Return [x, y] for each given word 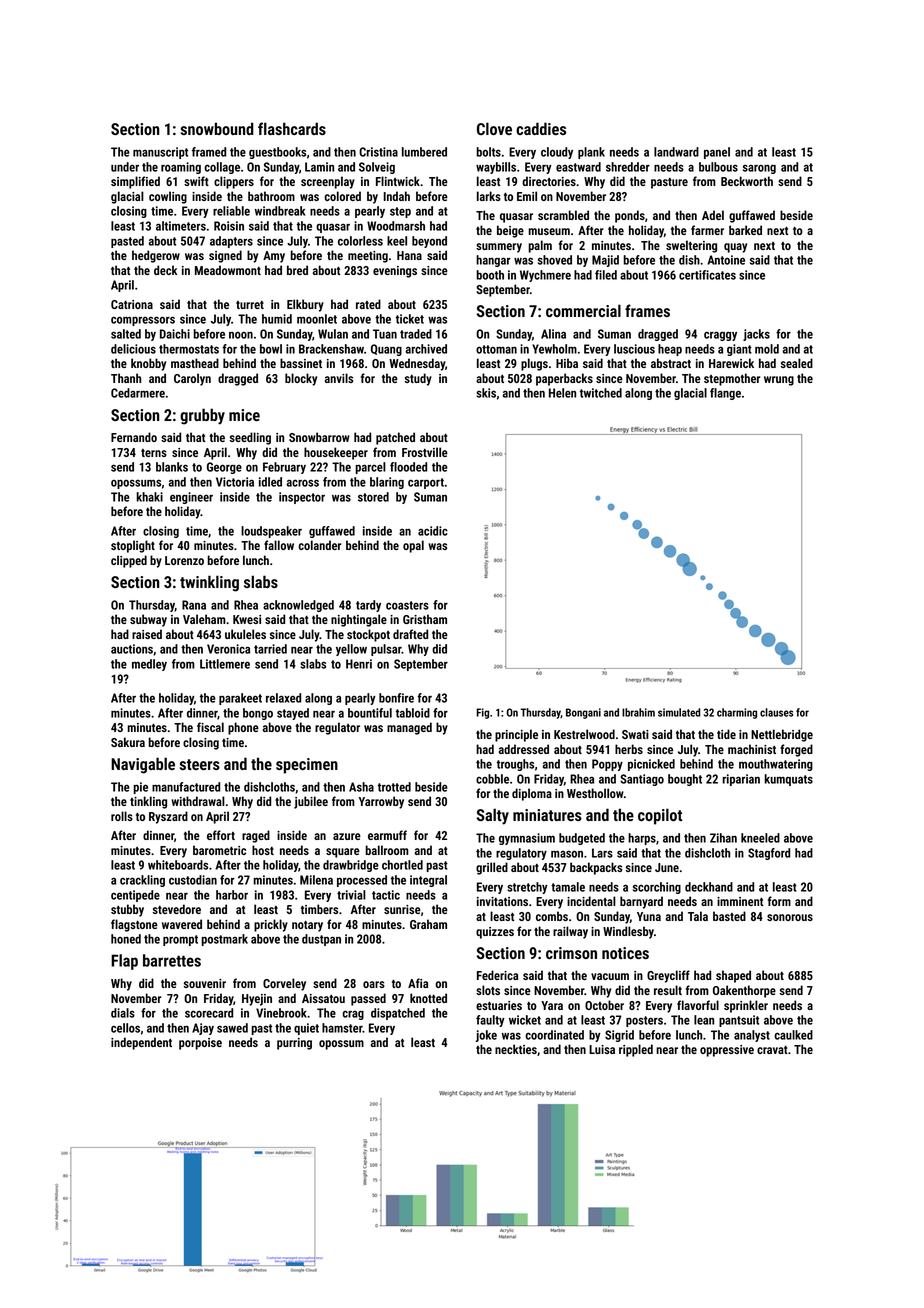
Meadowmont [228, 270]
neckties [516, 1049]
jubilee [311, 802]
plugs [534, 364]
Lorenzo [184, 560]
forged [796, 750]
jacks [756, 335]
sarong [759, 169]
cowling [168, 197]
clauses [776, 712]
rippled [636, 1050]
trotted [394, 787]
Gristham [425, 619]
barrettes [172, 960]
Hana [409, 255]
